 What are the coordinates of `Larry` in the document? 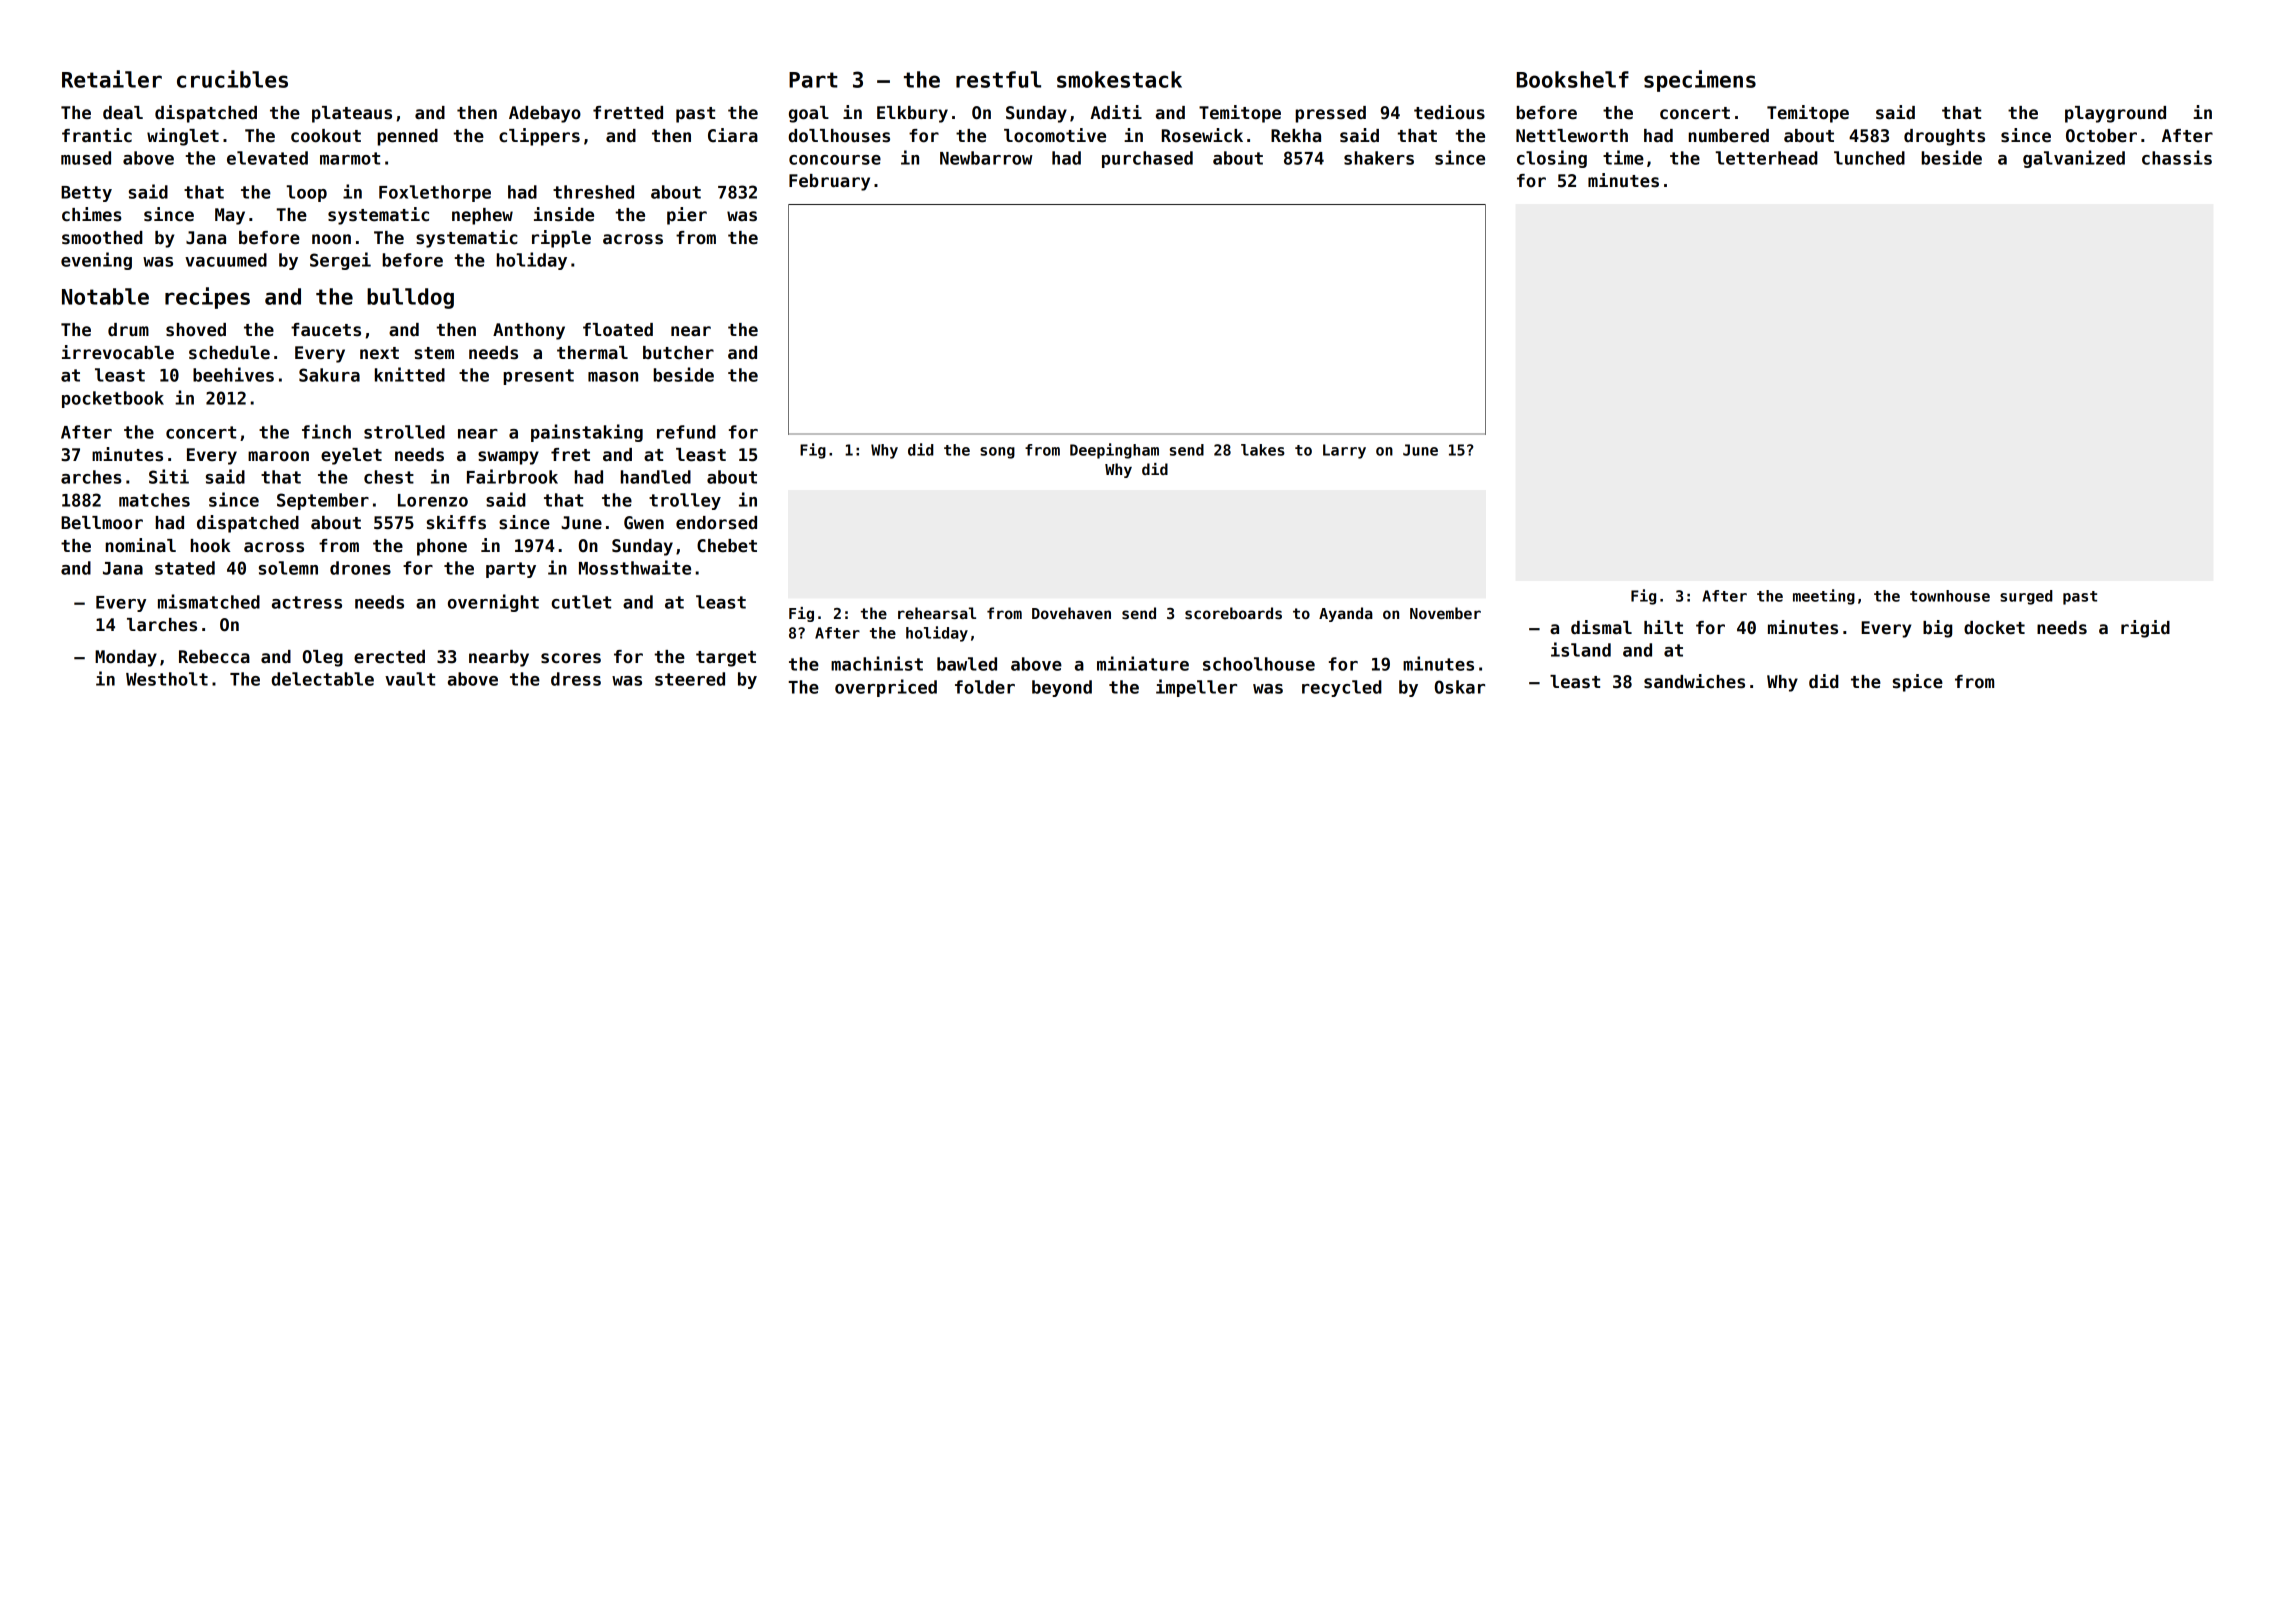 It's located at (1344, 451).
